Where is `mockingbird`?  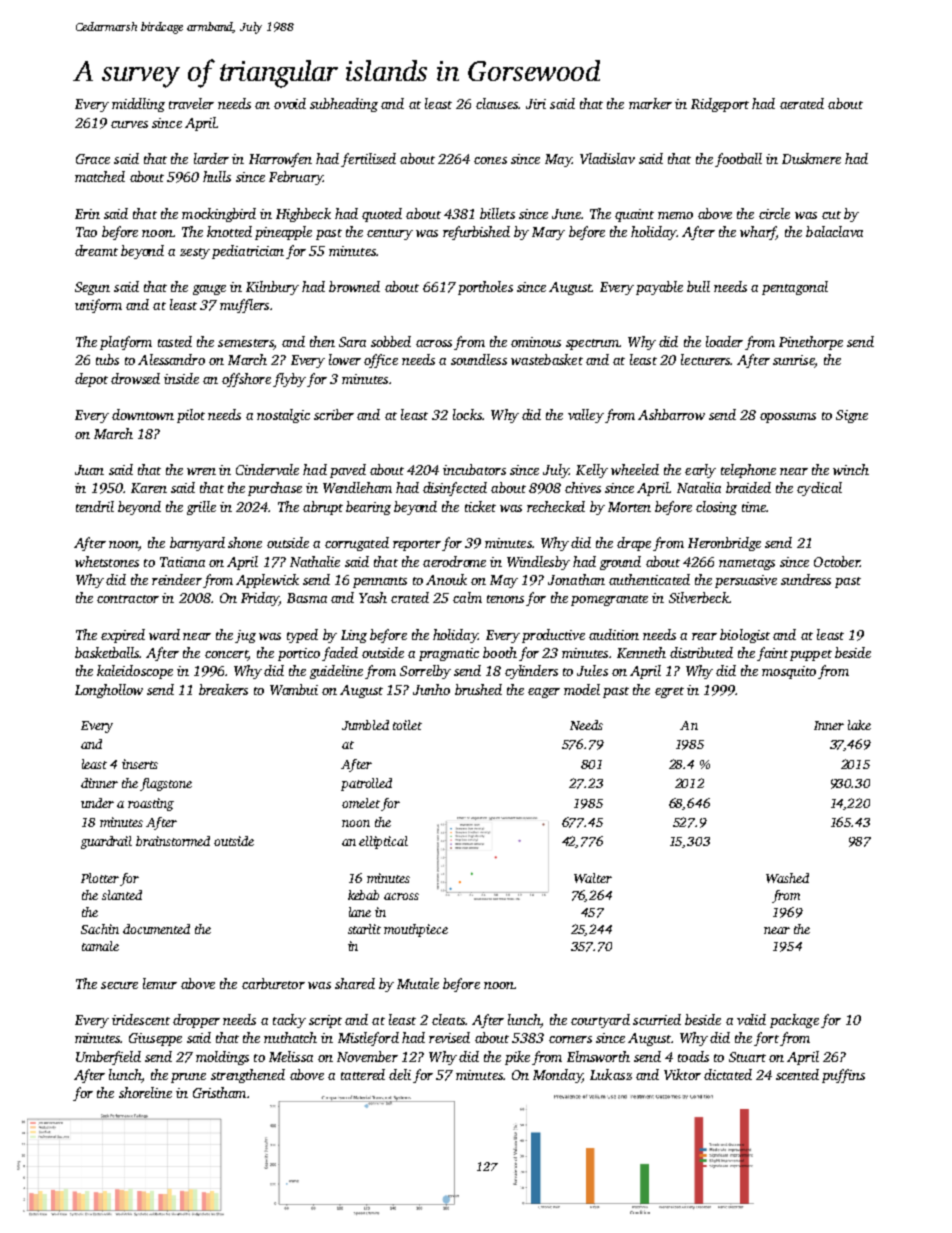 mockingbird is located at coordinates (219, 215).
